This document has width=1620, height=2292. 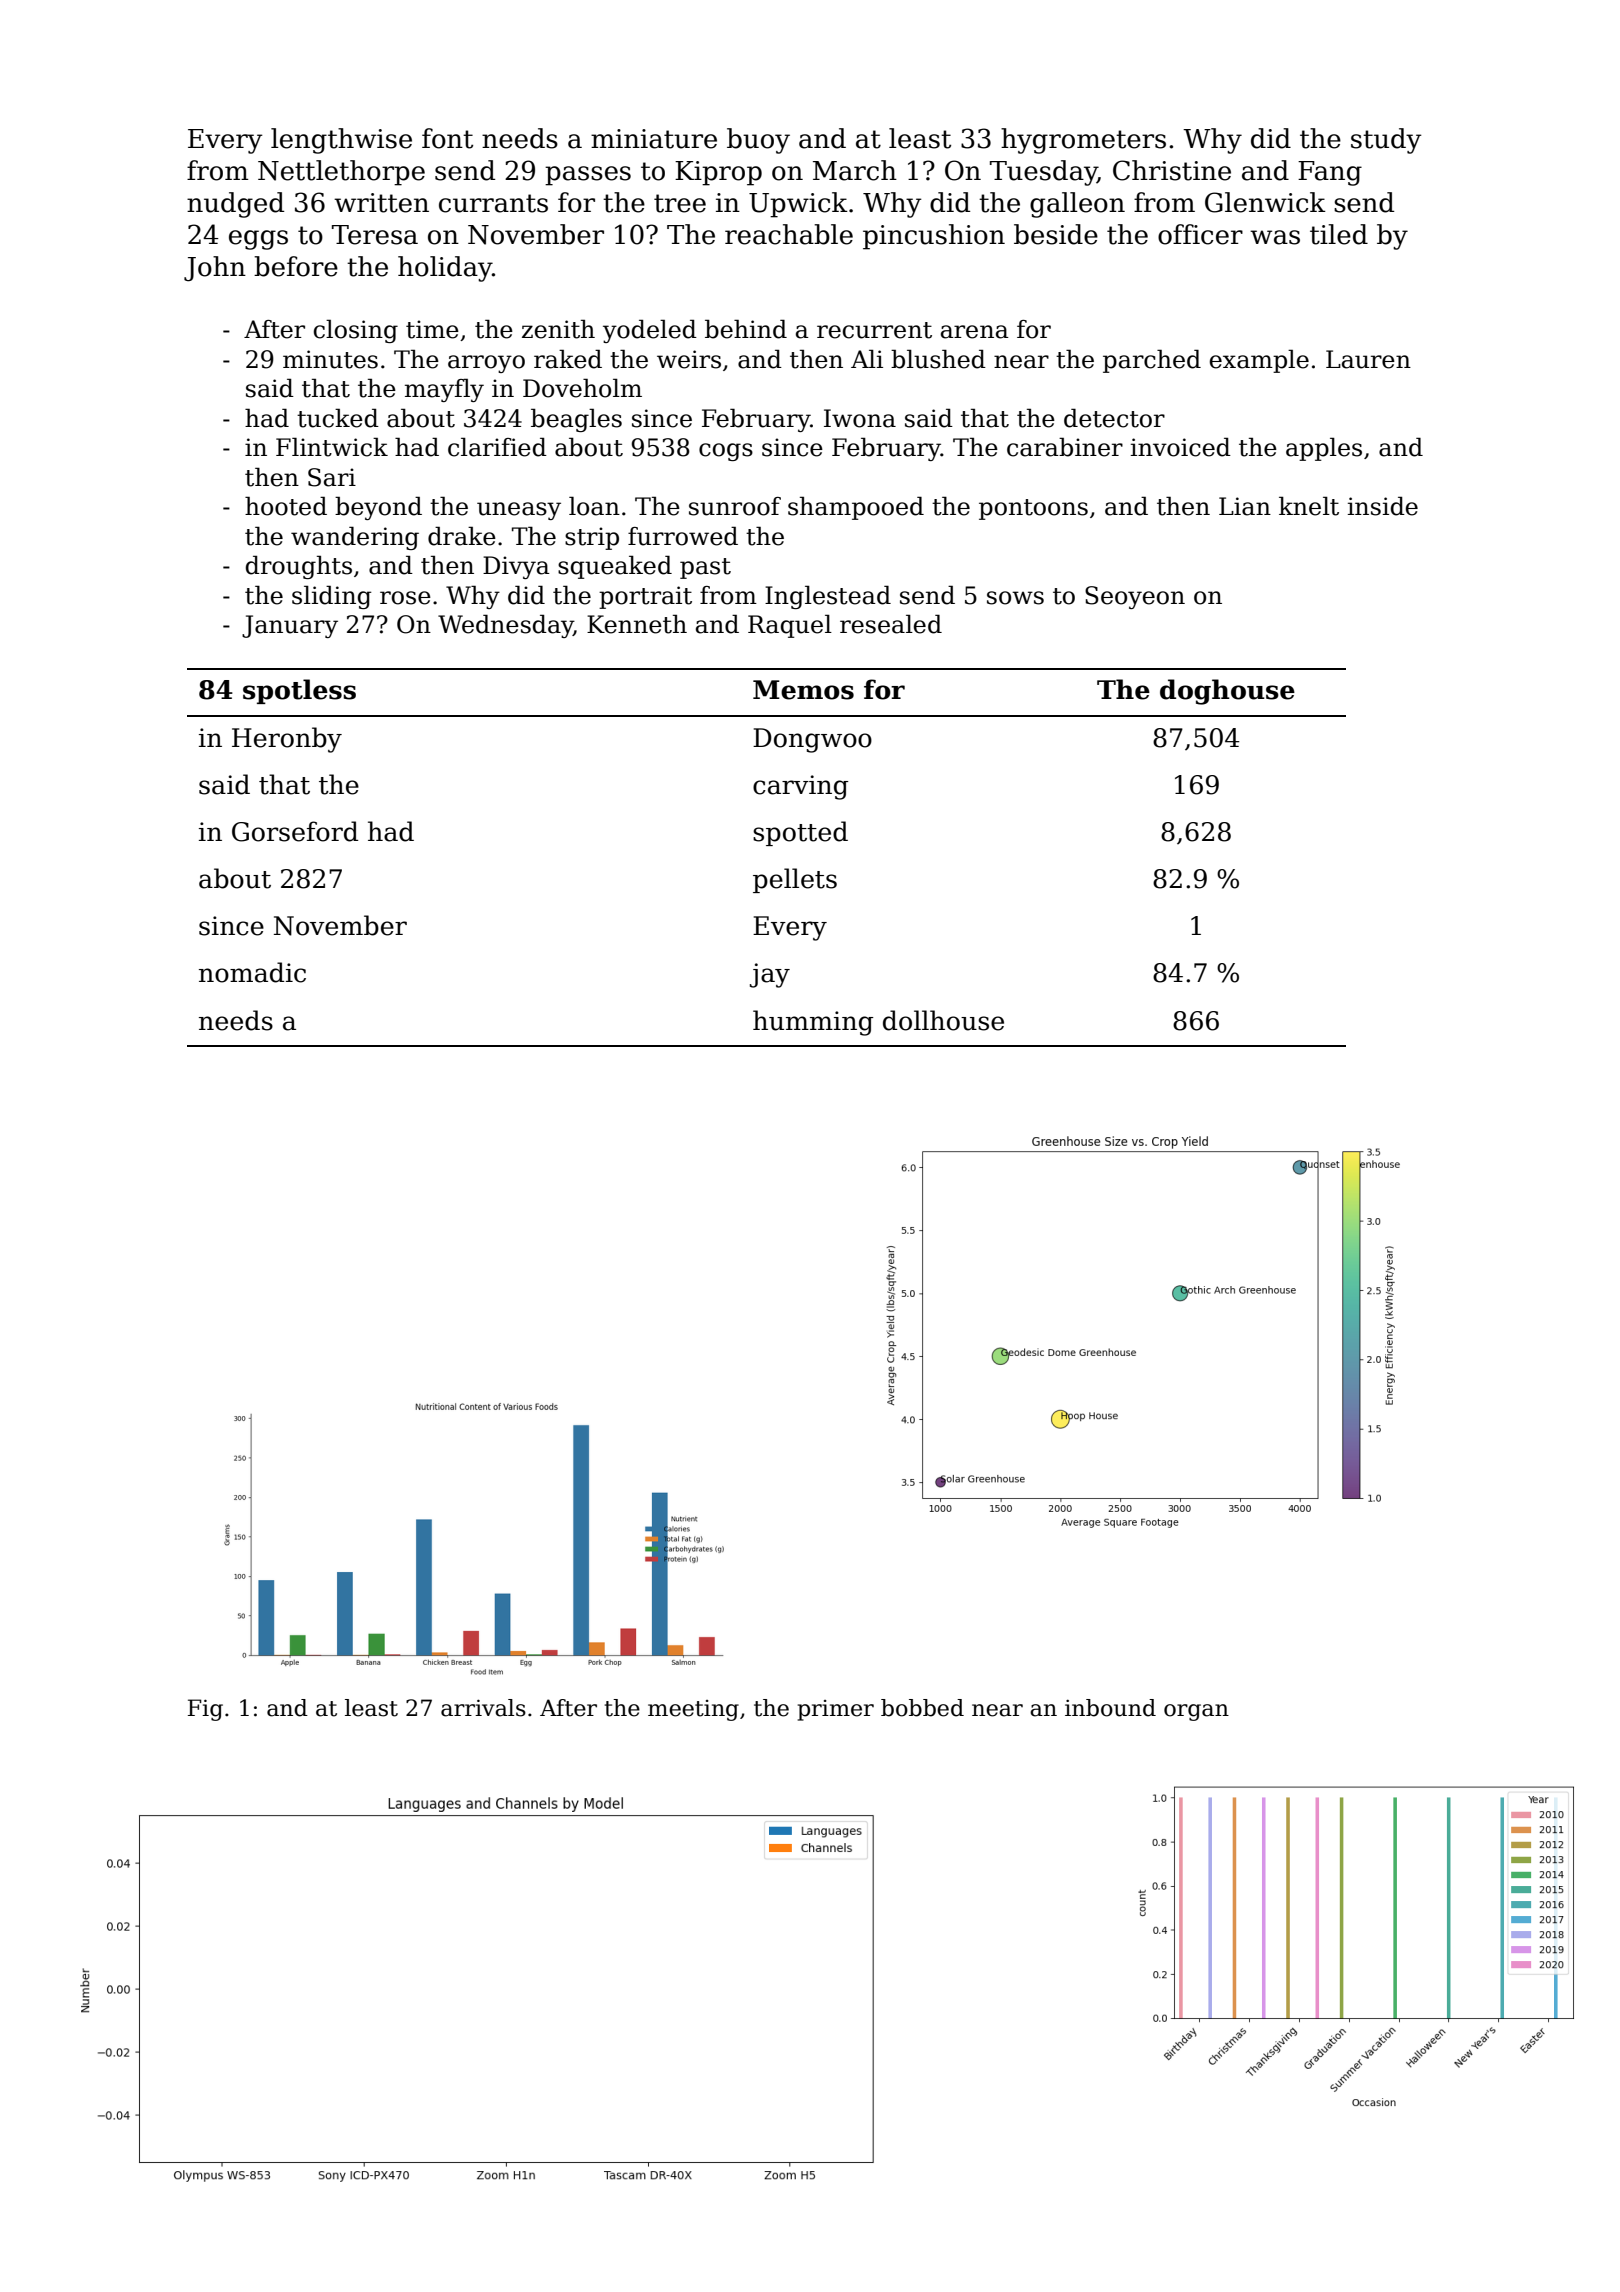 I want to click on meeting, so click(x=693, y=1710).
